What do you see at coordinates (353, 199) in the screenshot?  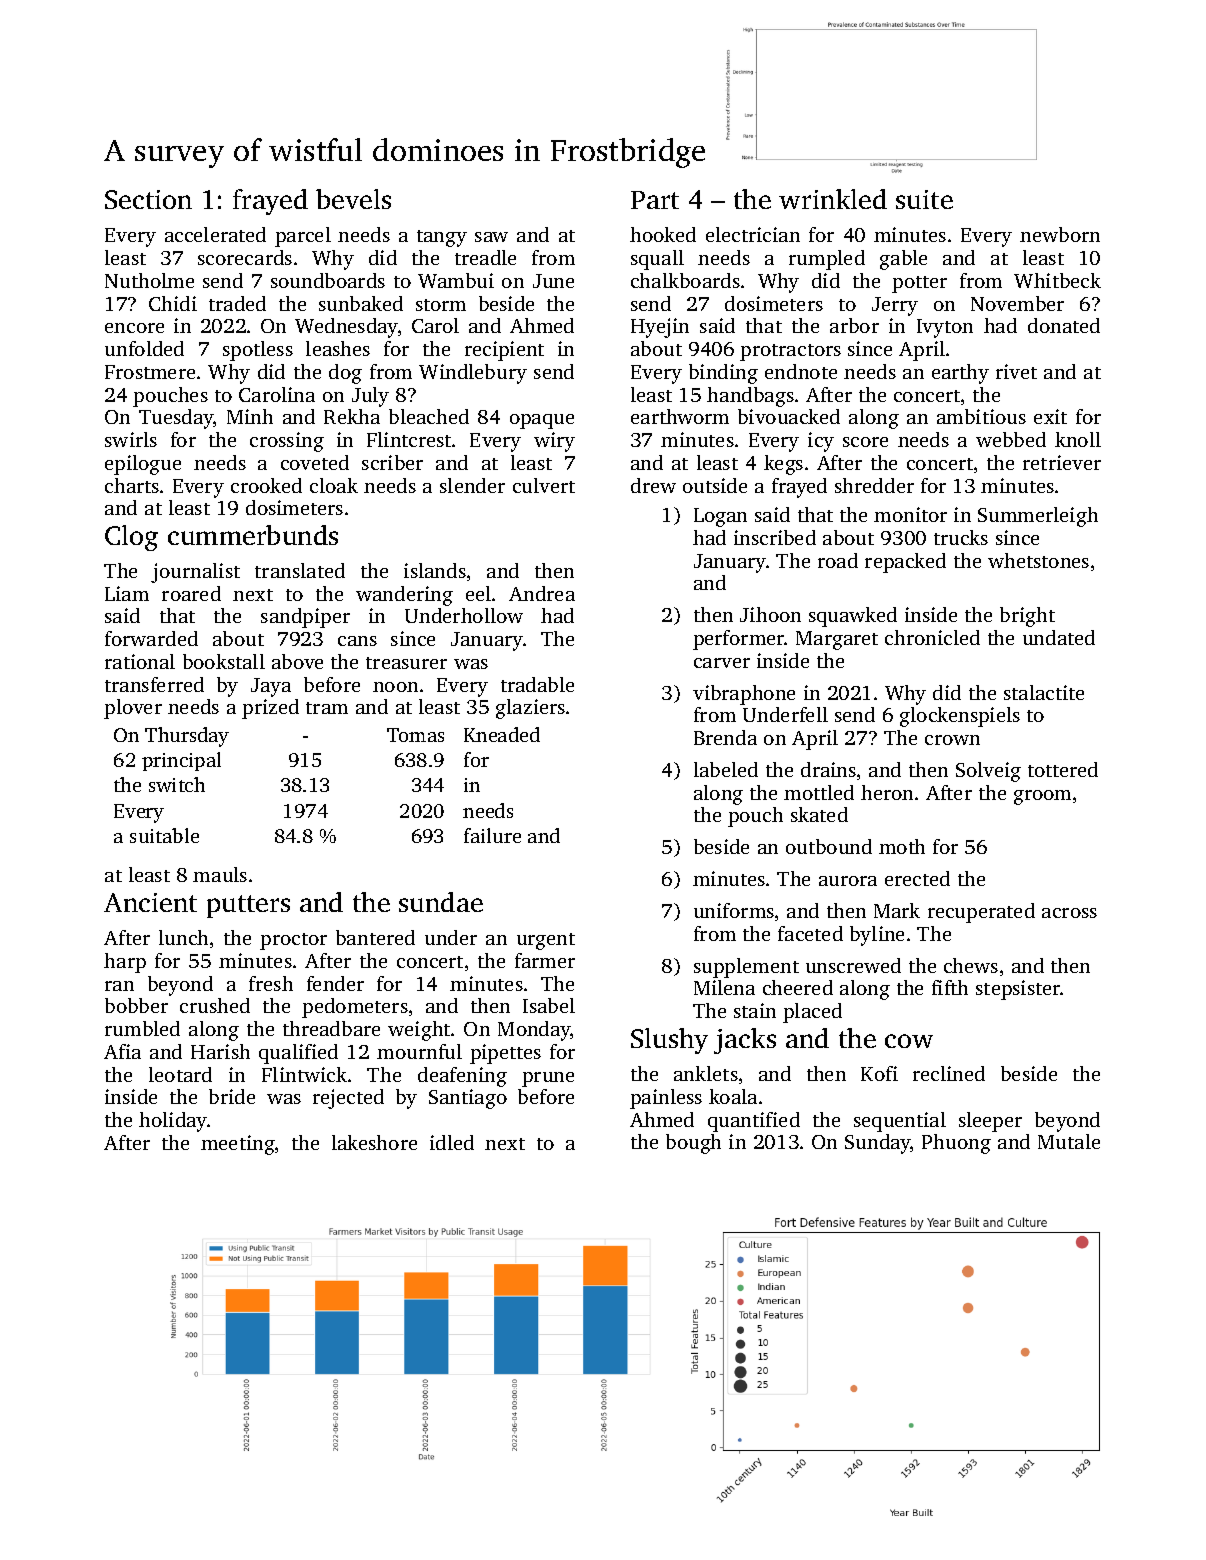 I see `bevels` at bounding box center [353, 199].
